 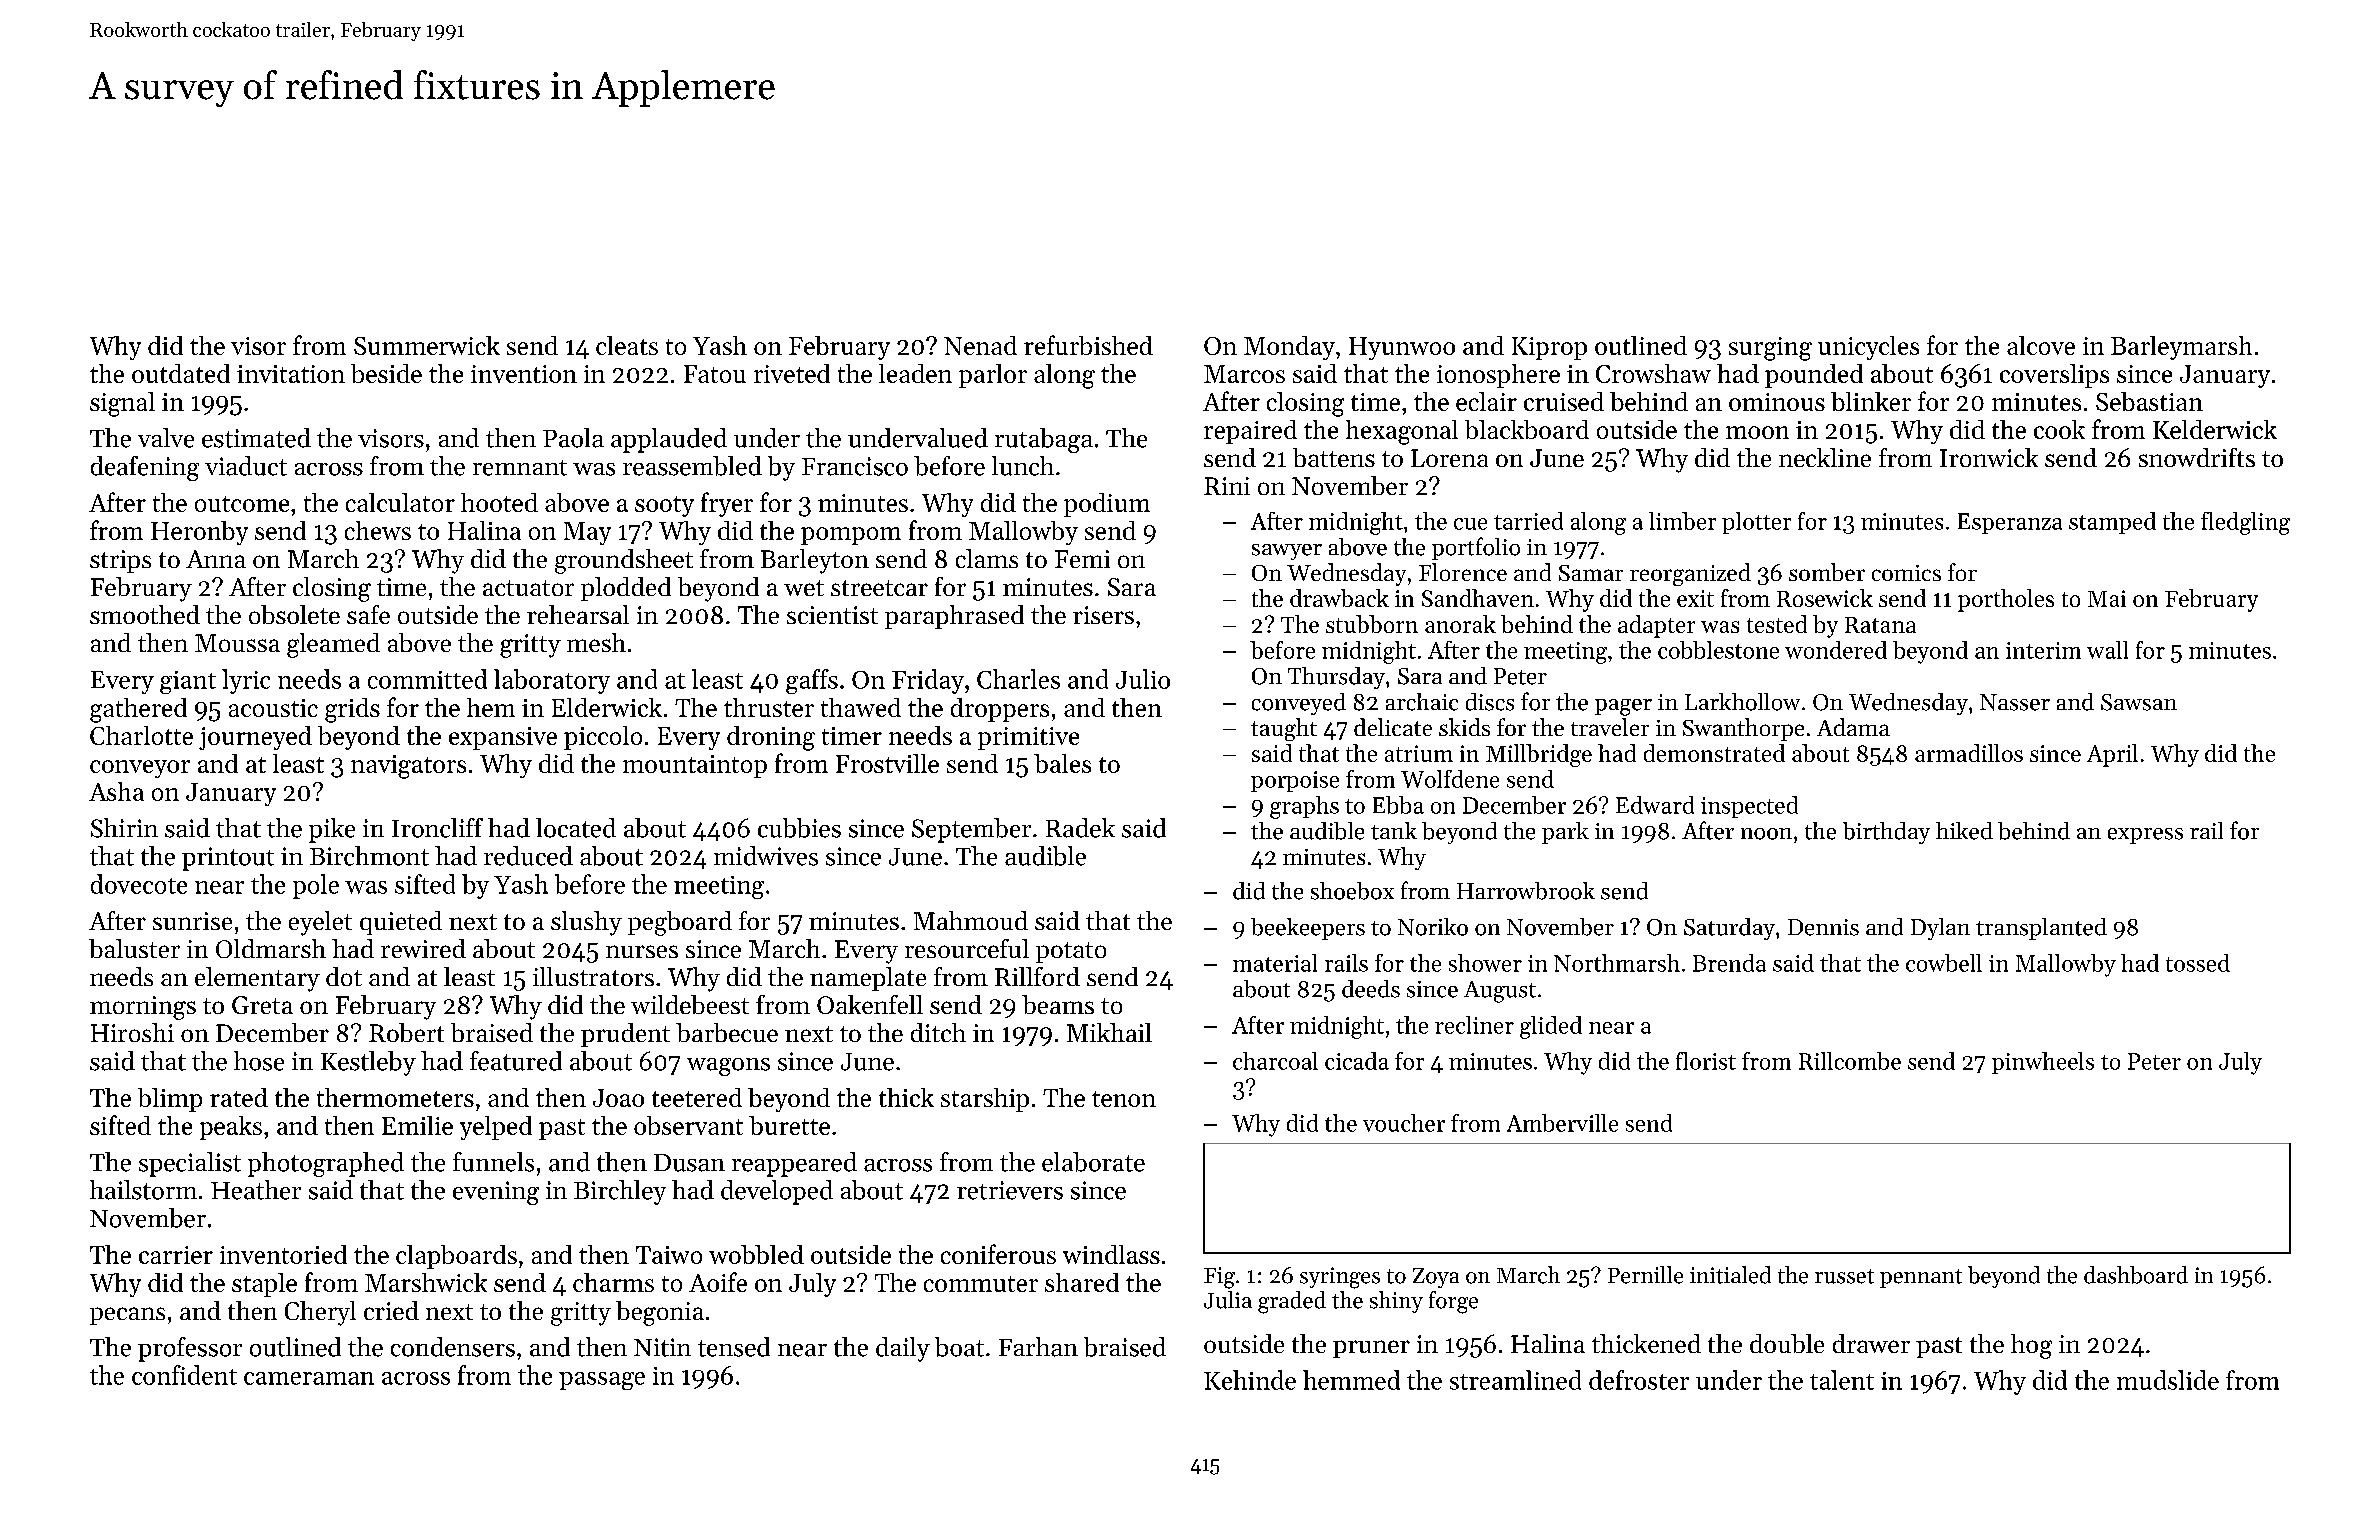 I want to click on Monday, so click(x=1289, y=348).
